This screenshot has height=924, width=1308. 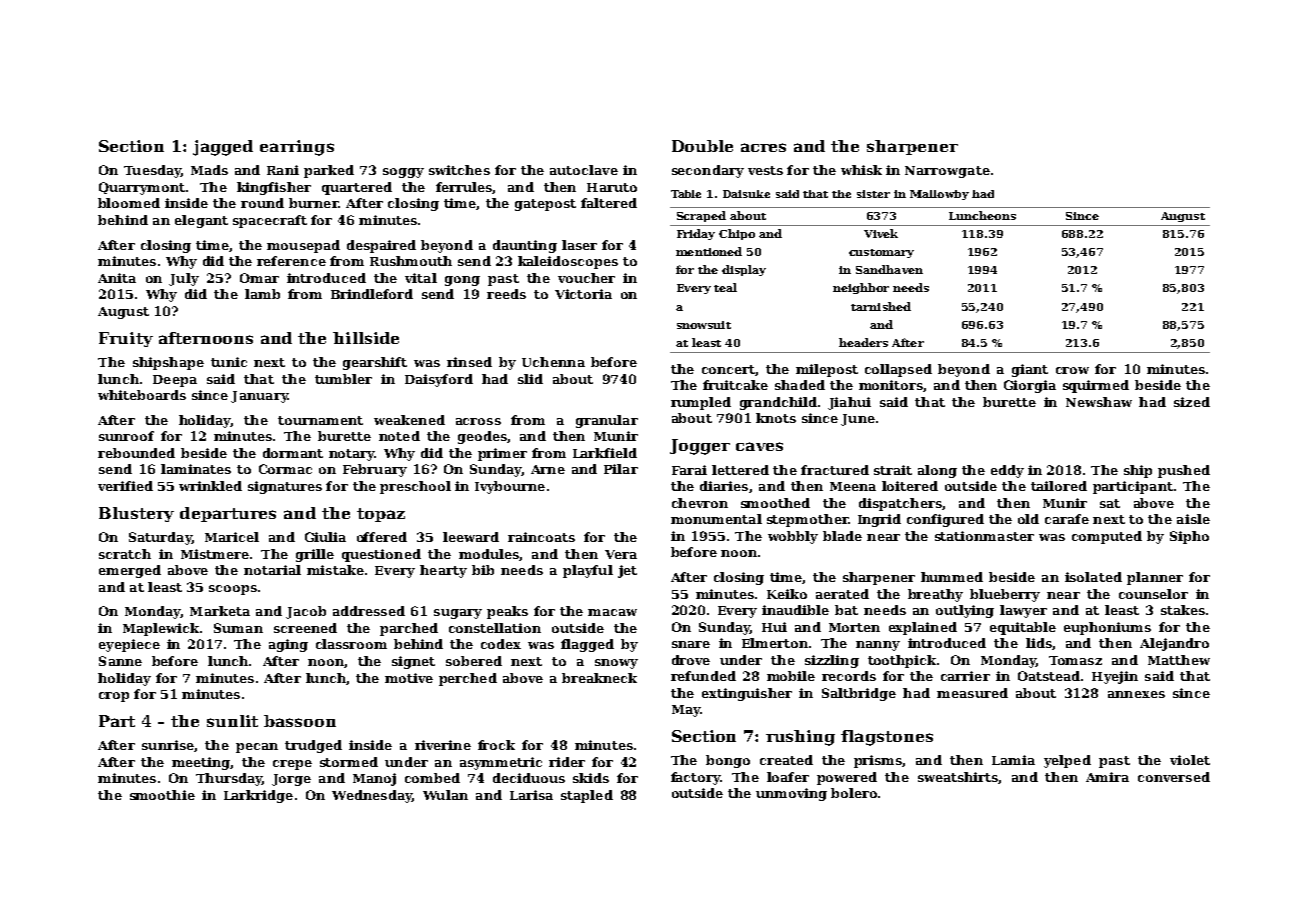 What do you see at coordinates (1189, 537) in the screenshot?
I see `Sipho` at bounding box center [1189, 537].
